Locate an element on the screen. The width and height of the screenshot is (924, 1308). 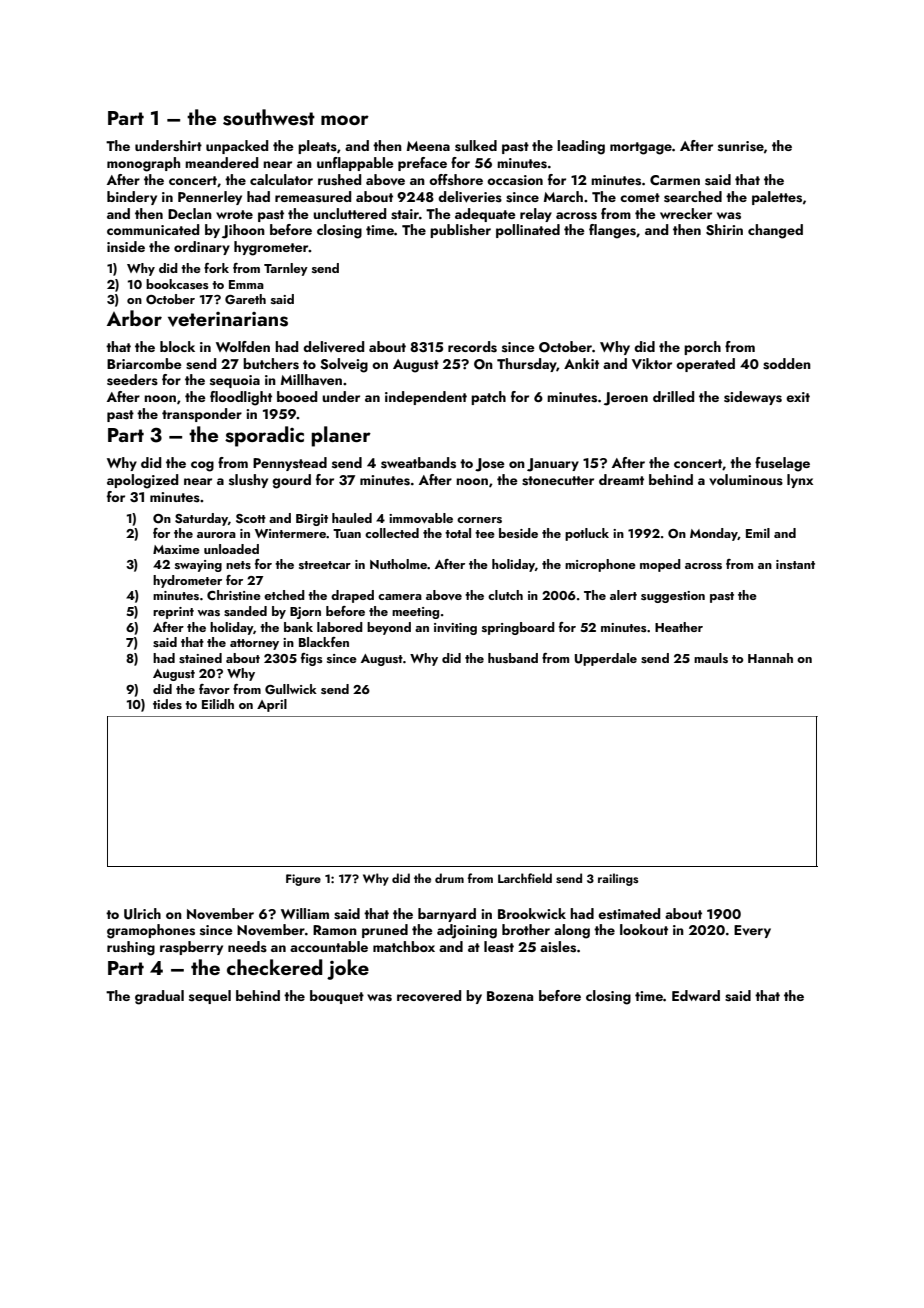
bouquet is located at coordinates (337, 997).
